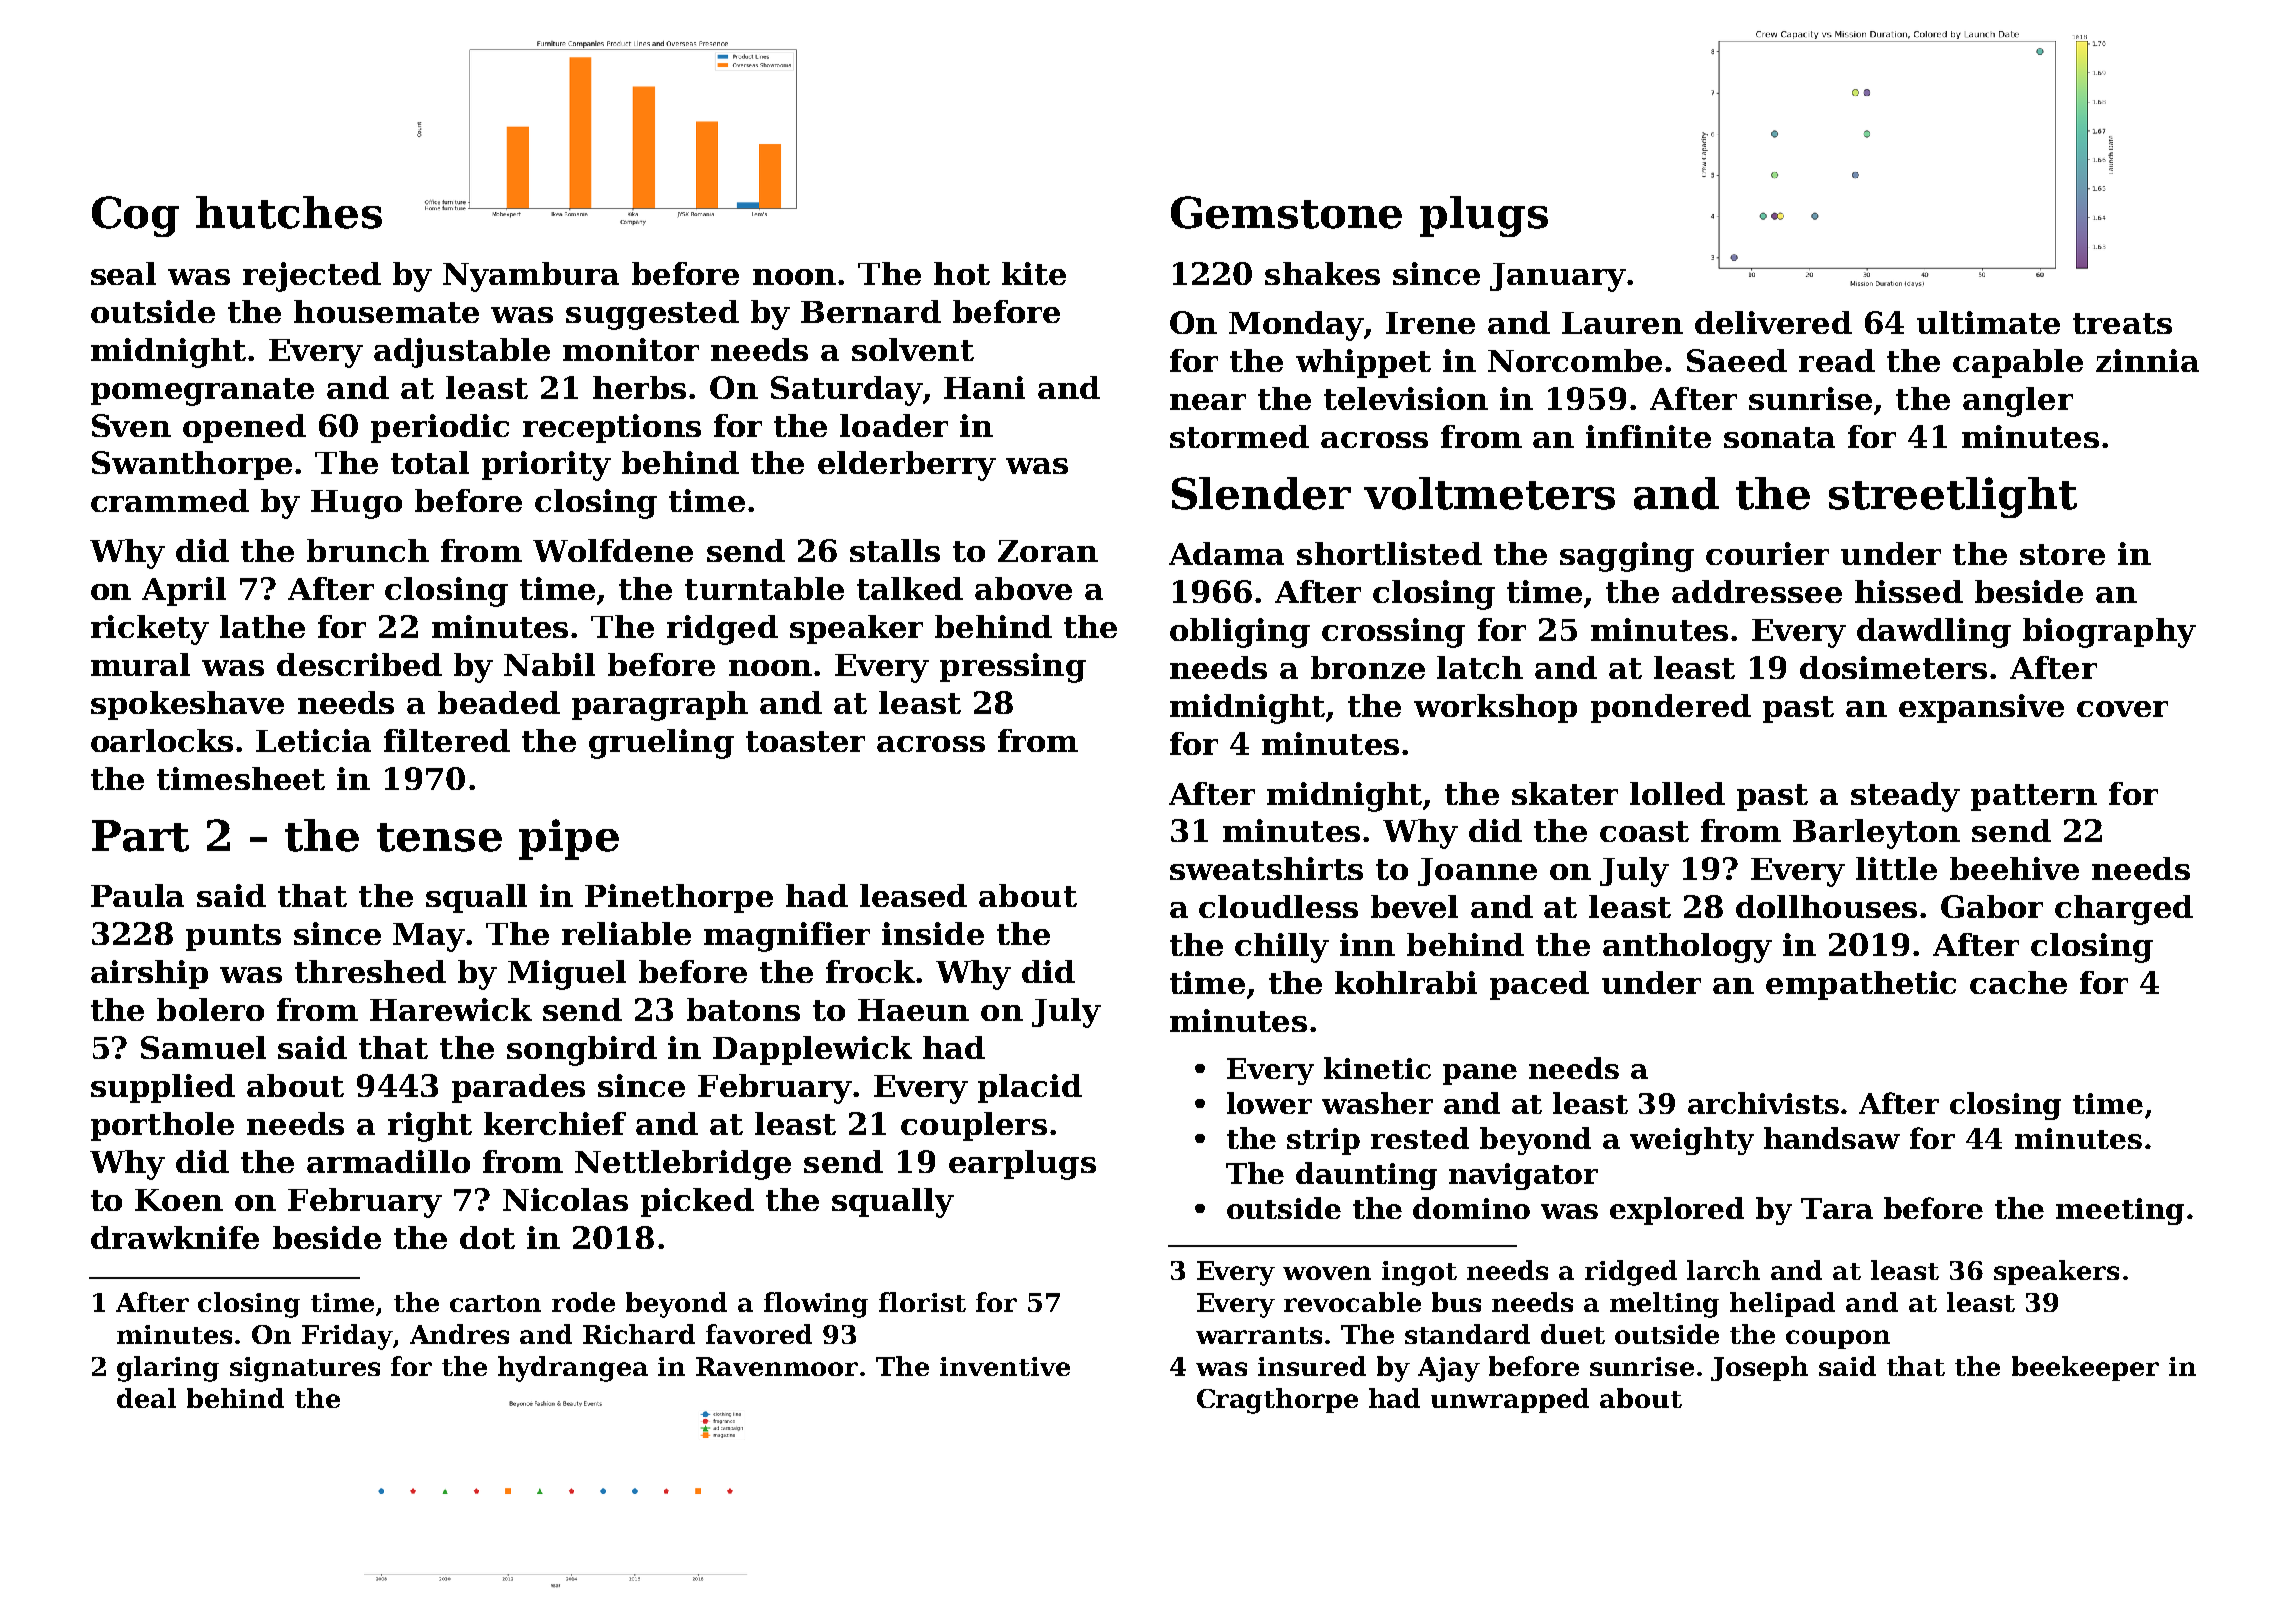 This document has width=2292, height=1620. What do you see at coordinates (170, 500) in the document?
I see `crammed` at bounding box center [170, 500].
